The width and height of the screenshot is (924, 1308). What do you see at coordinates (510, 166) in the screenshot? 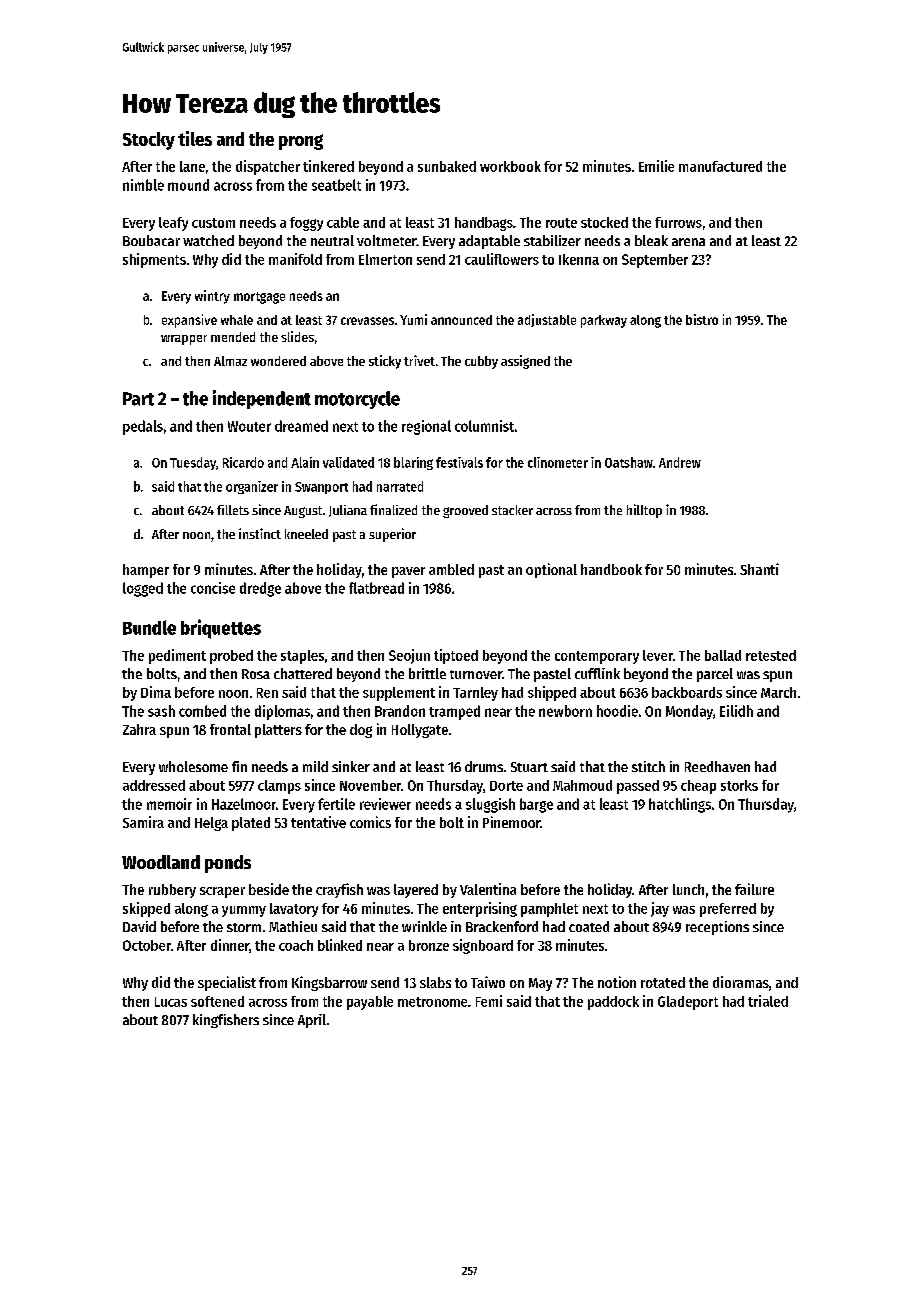
I see `workbook` at bounding box center [510, 166].
